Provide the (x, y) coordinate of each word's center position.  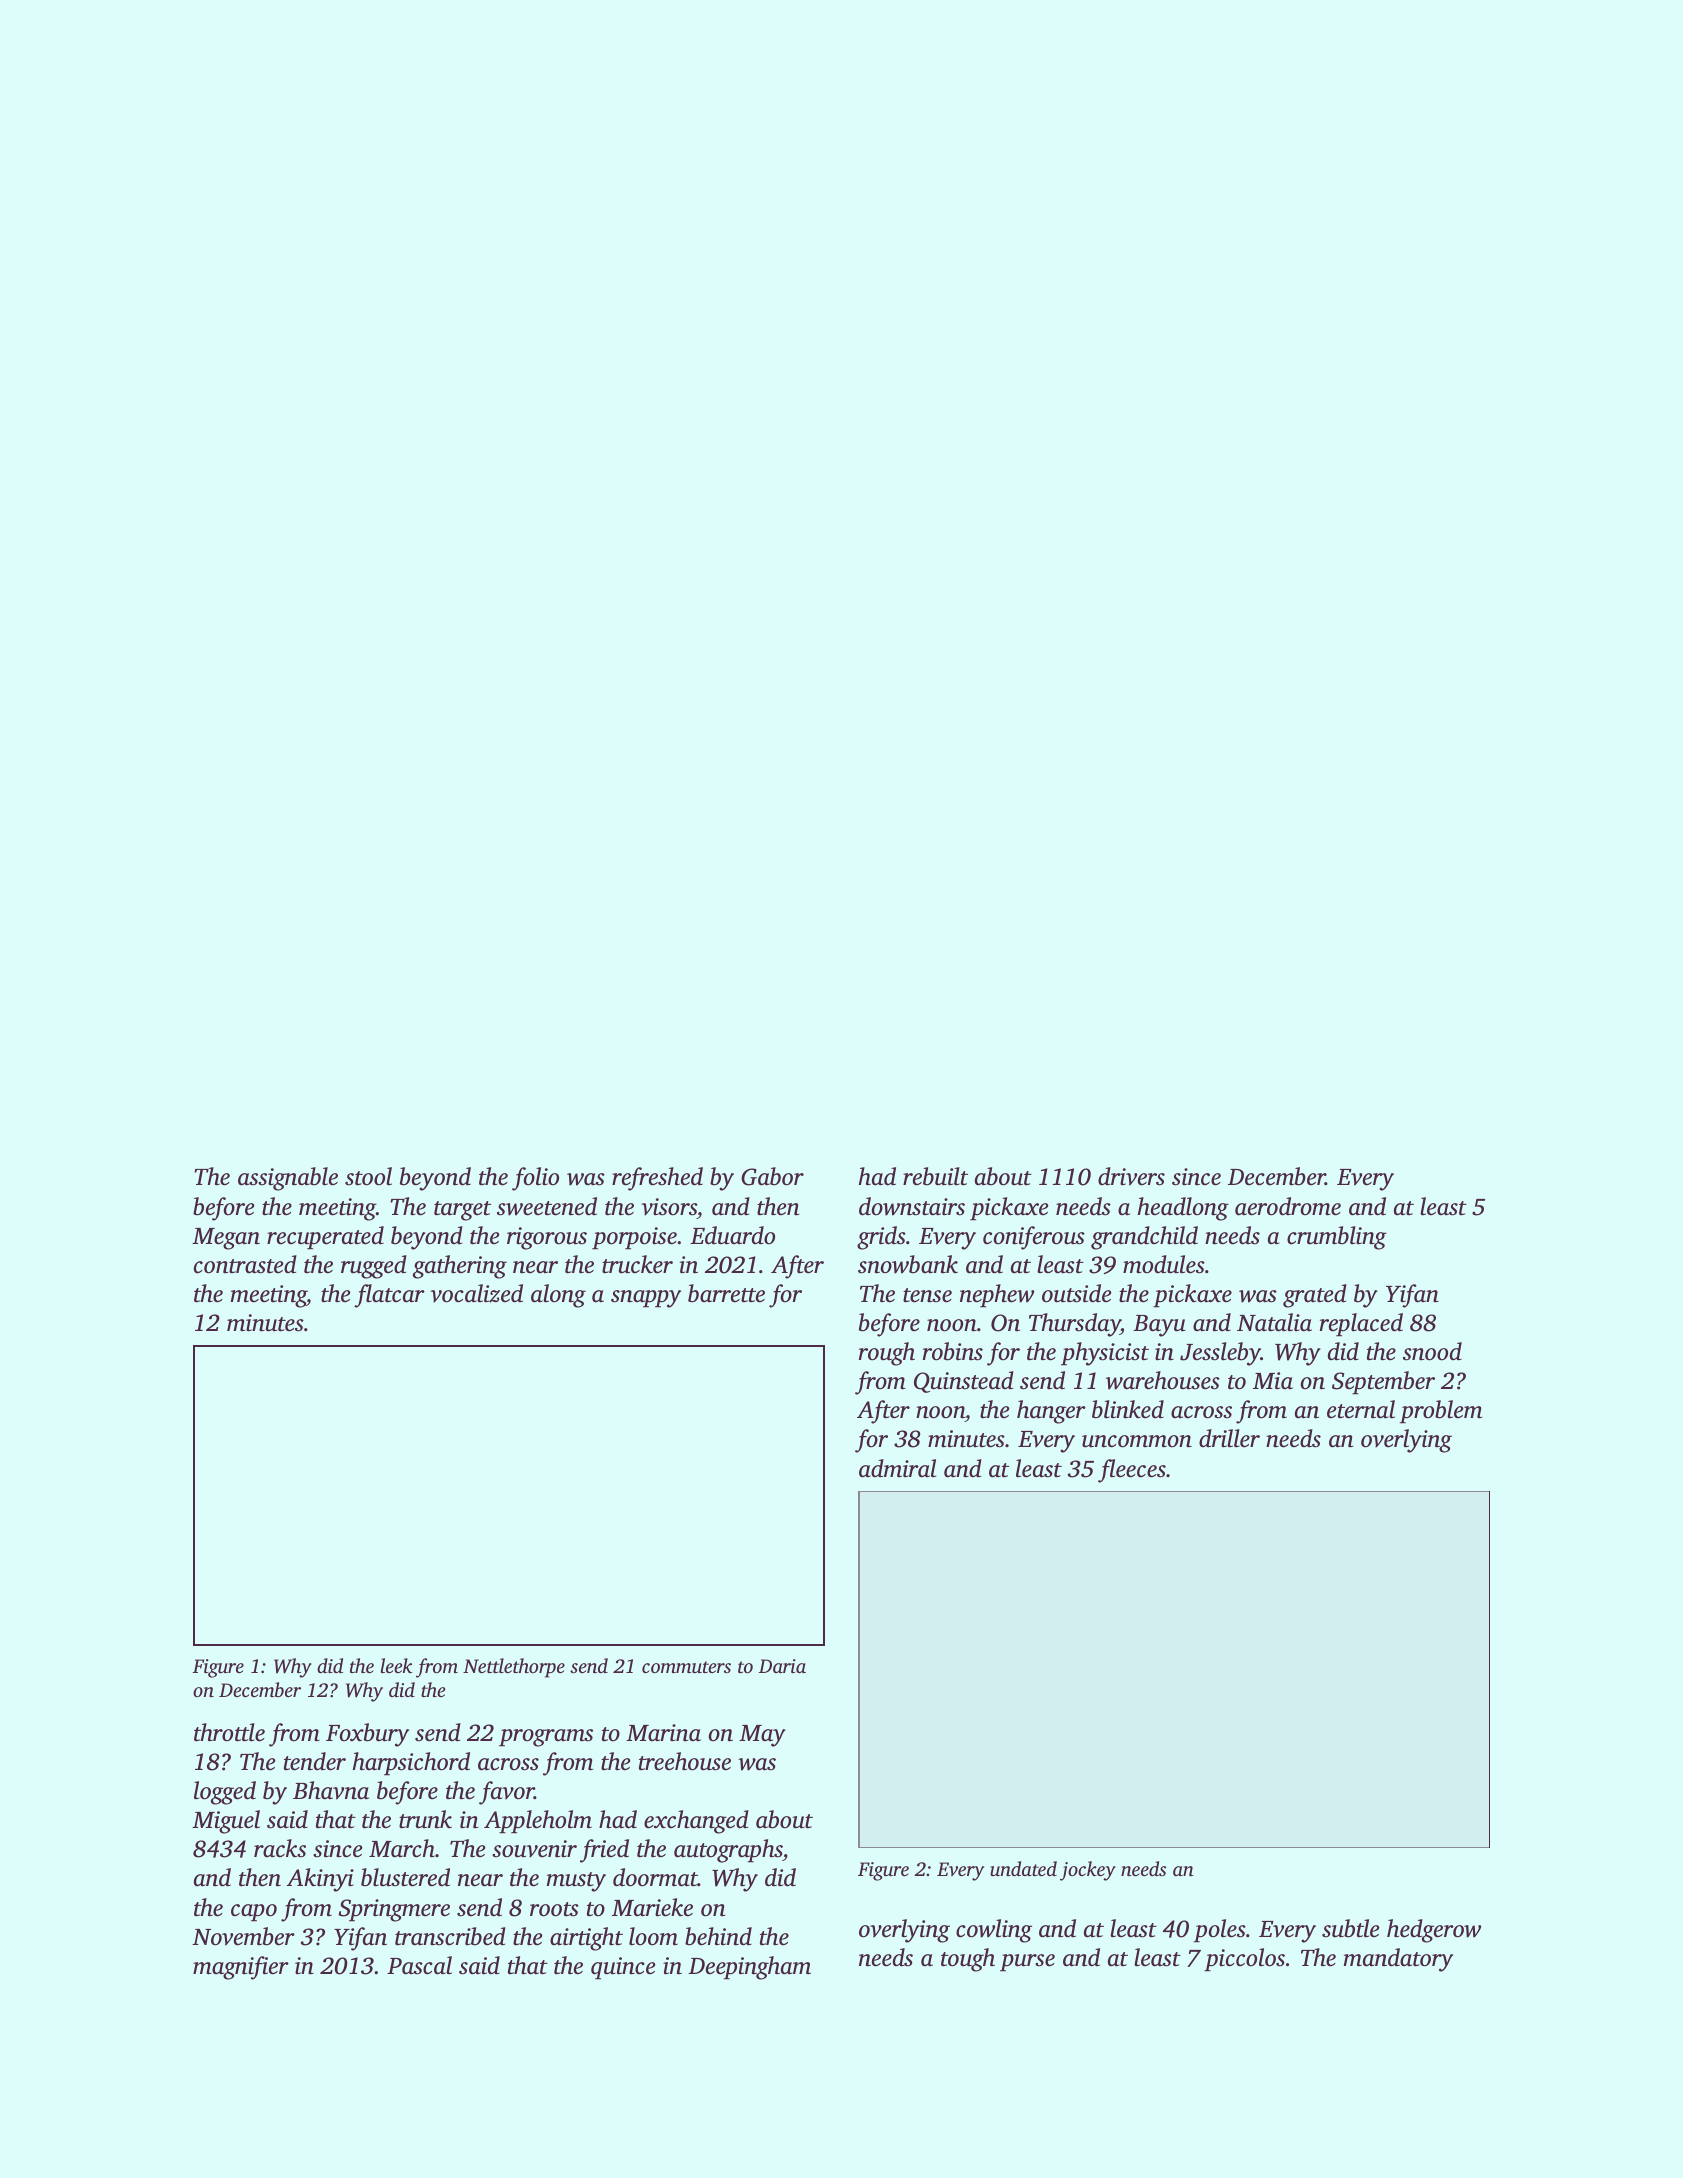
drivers (1131, 1176)
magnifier (241, 1968)
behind (718, 1936)
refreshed (657, 1179)
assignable (288, 1179)
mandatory (1398, 1960)
